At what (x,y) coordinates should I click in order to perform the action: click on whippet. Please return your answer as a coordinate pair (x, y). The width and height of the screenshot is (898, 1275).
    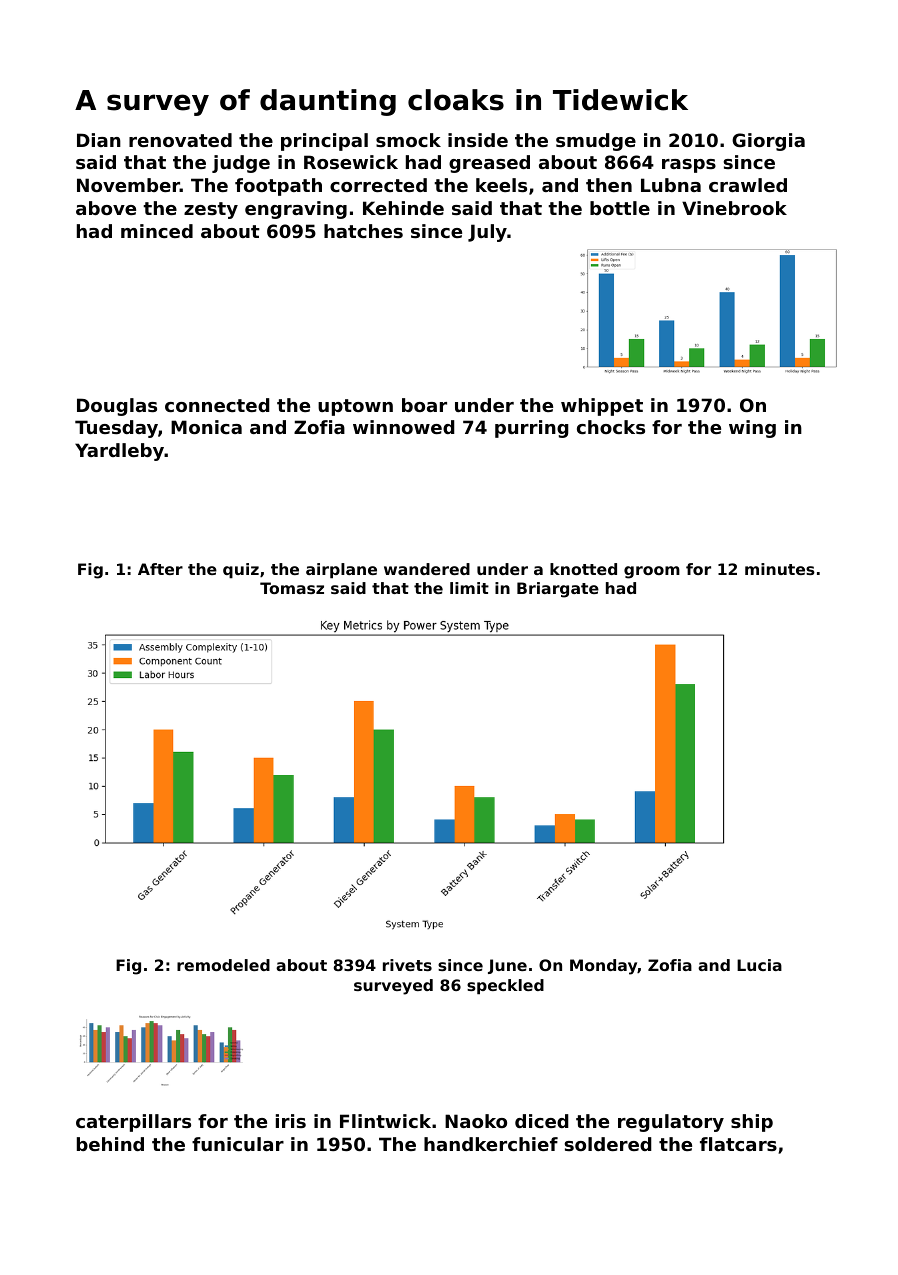
    Looking at the image, I should click on (602, 407).
